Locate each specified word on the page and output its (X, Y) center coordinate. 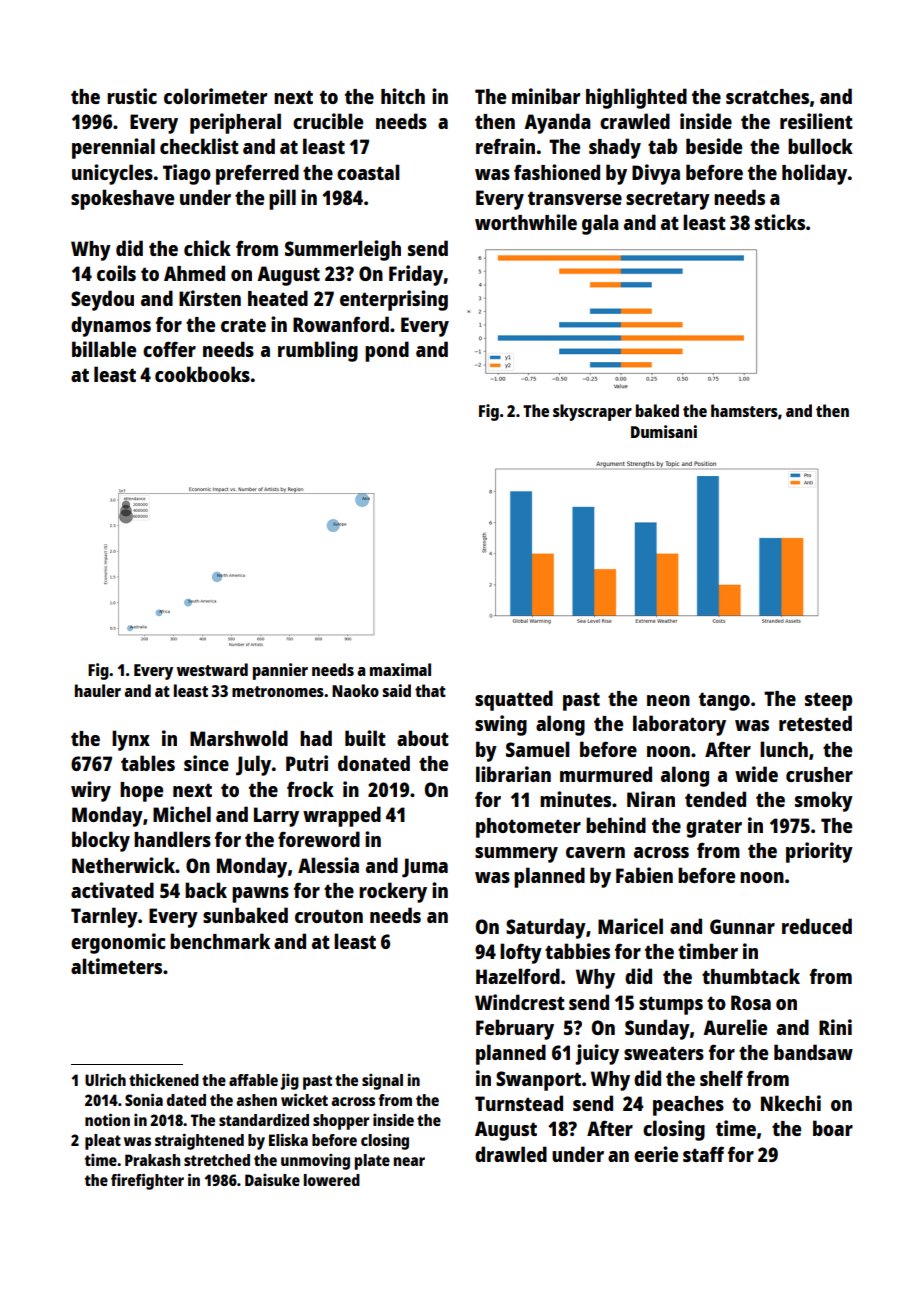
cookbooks (202, 374)
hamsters (744, 410)
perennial (113, 148)
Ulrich (105, 1080)
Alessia (328, 865)
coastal (368, 172)
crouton (329, 916)
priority (819, 852)
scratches (767, 96)
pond (387, 351)
